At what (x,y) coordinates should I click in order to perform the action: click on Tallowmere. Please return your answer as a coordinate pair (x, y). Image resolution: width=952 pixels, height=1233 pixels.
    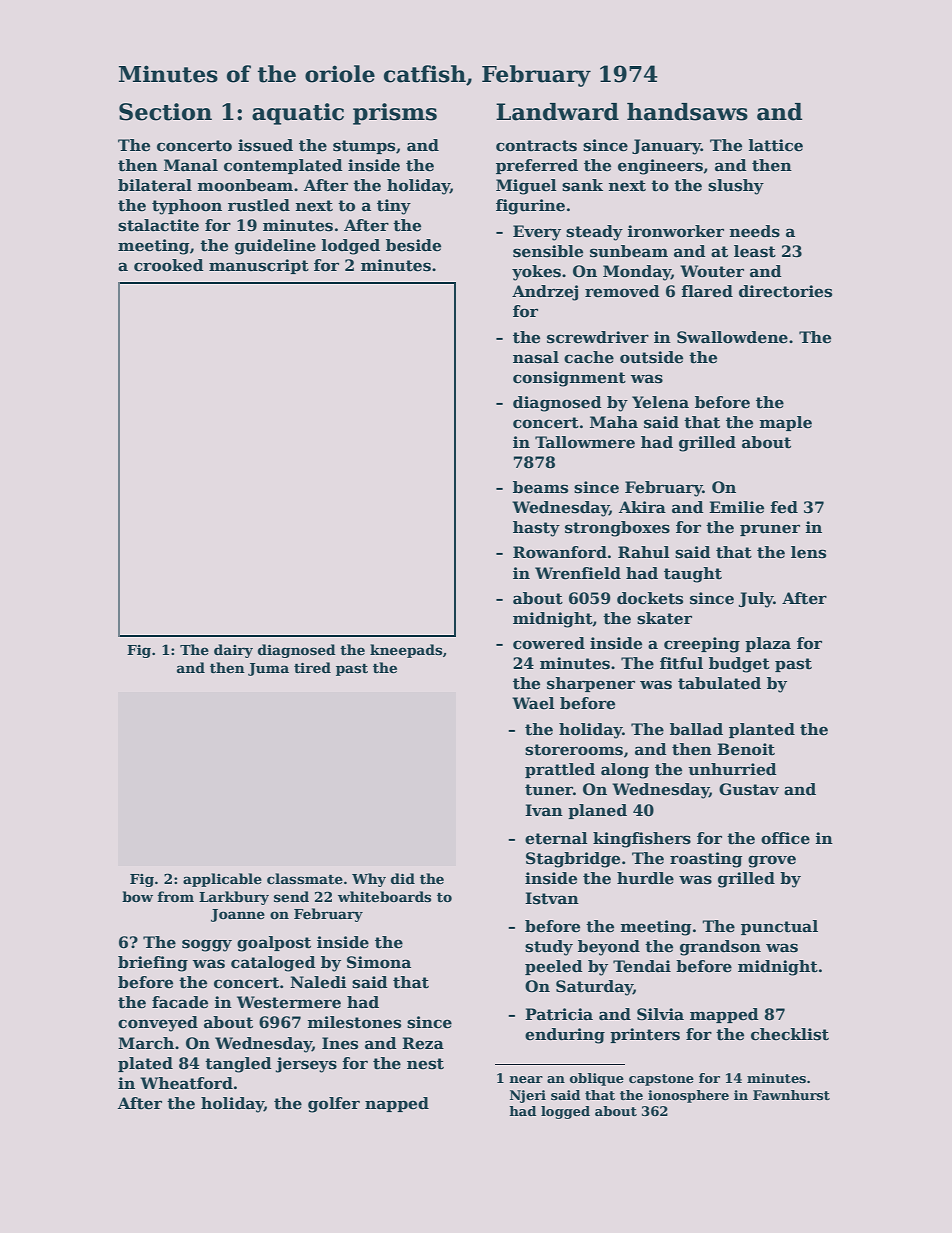
    Looking at the image, I should click on (585, 442).
